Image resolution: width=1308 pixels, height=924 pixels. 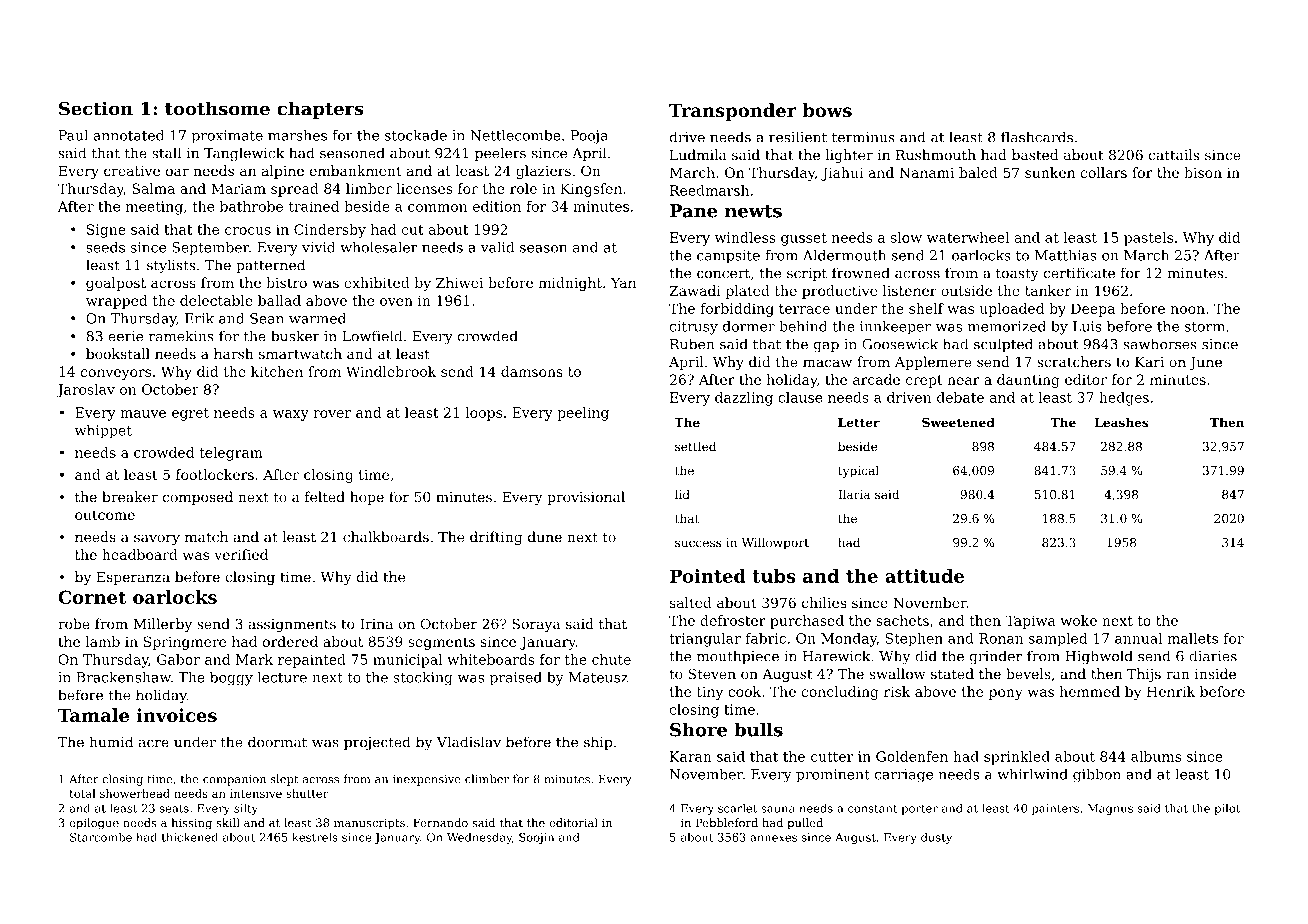 I want to click on humid, so click(x=111, y=742).
